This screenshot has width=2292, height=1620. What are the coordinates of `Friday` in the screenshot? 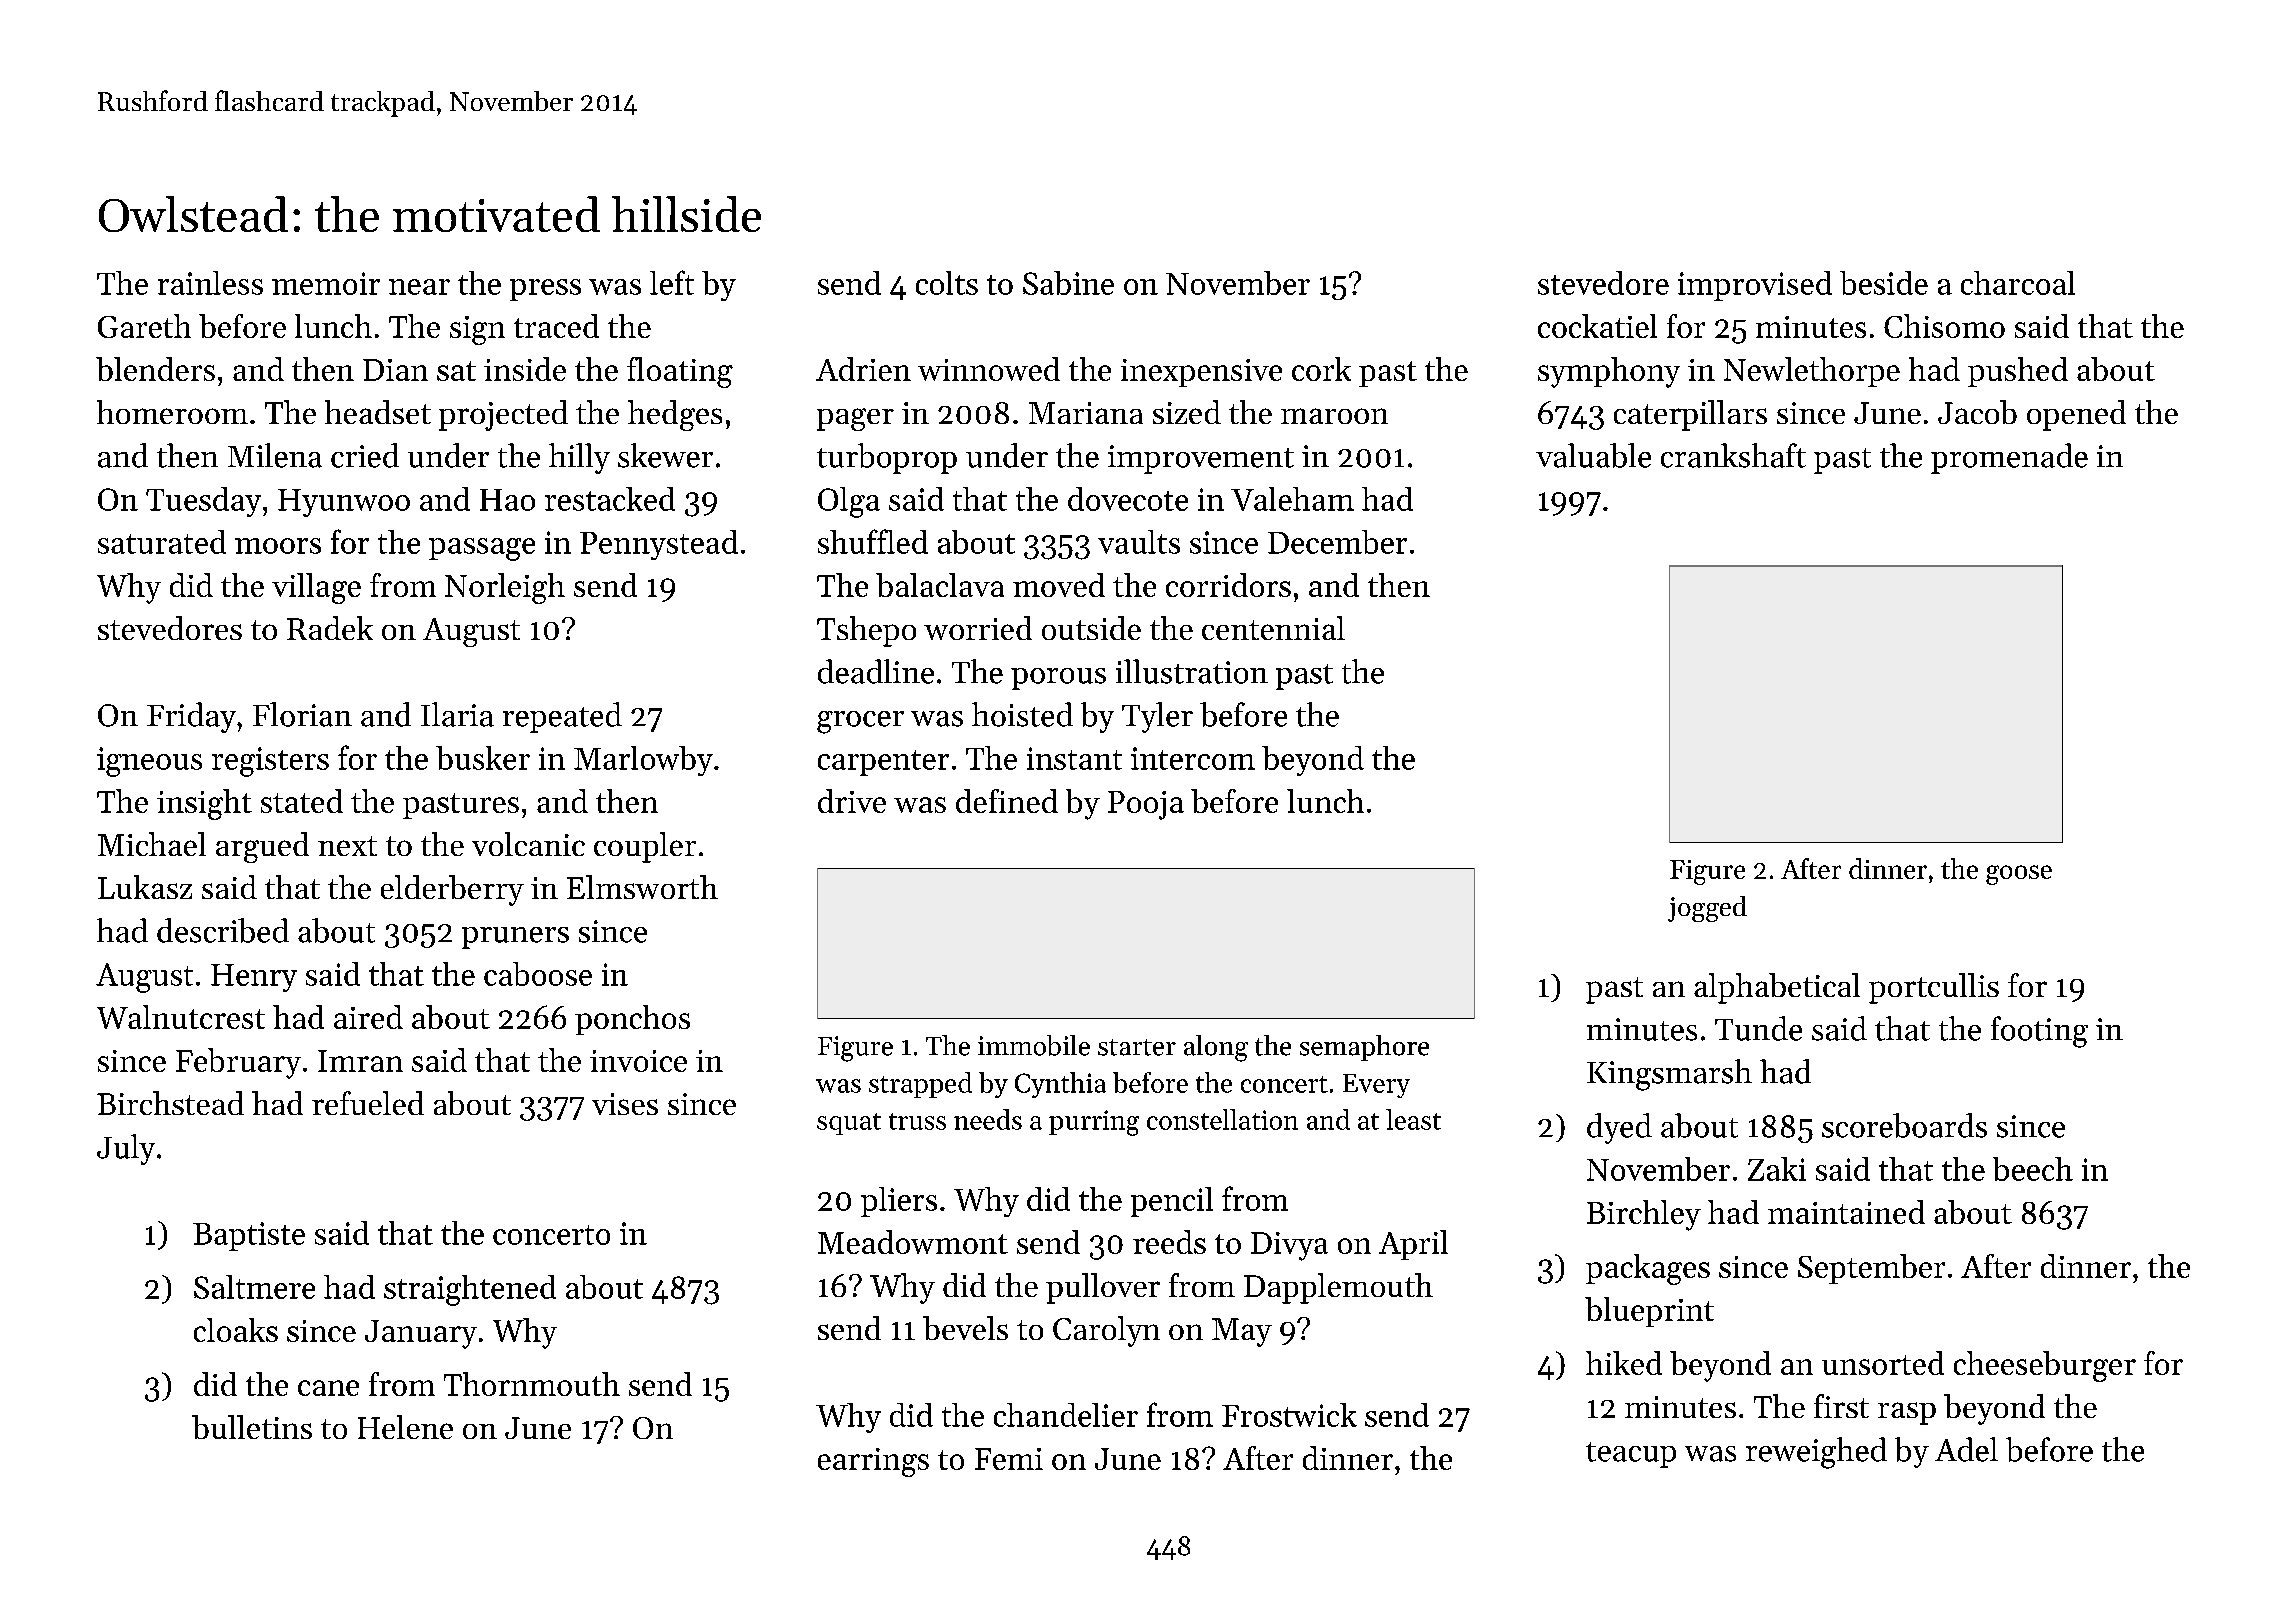 It's located at (191, 717).
